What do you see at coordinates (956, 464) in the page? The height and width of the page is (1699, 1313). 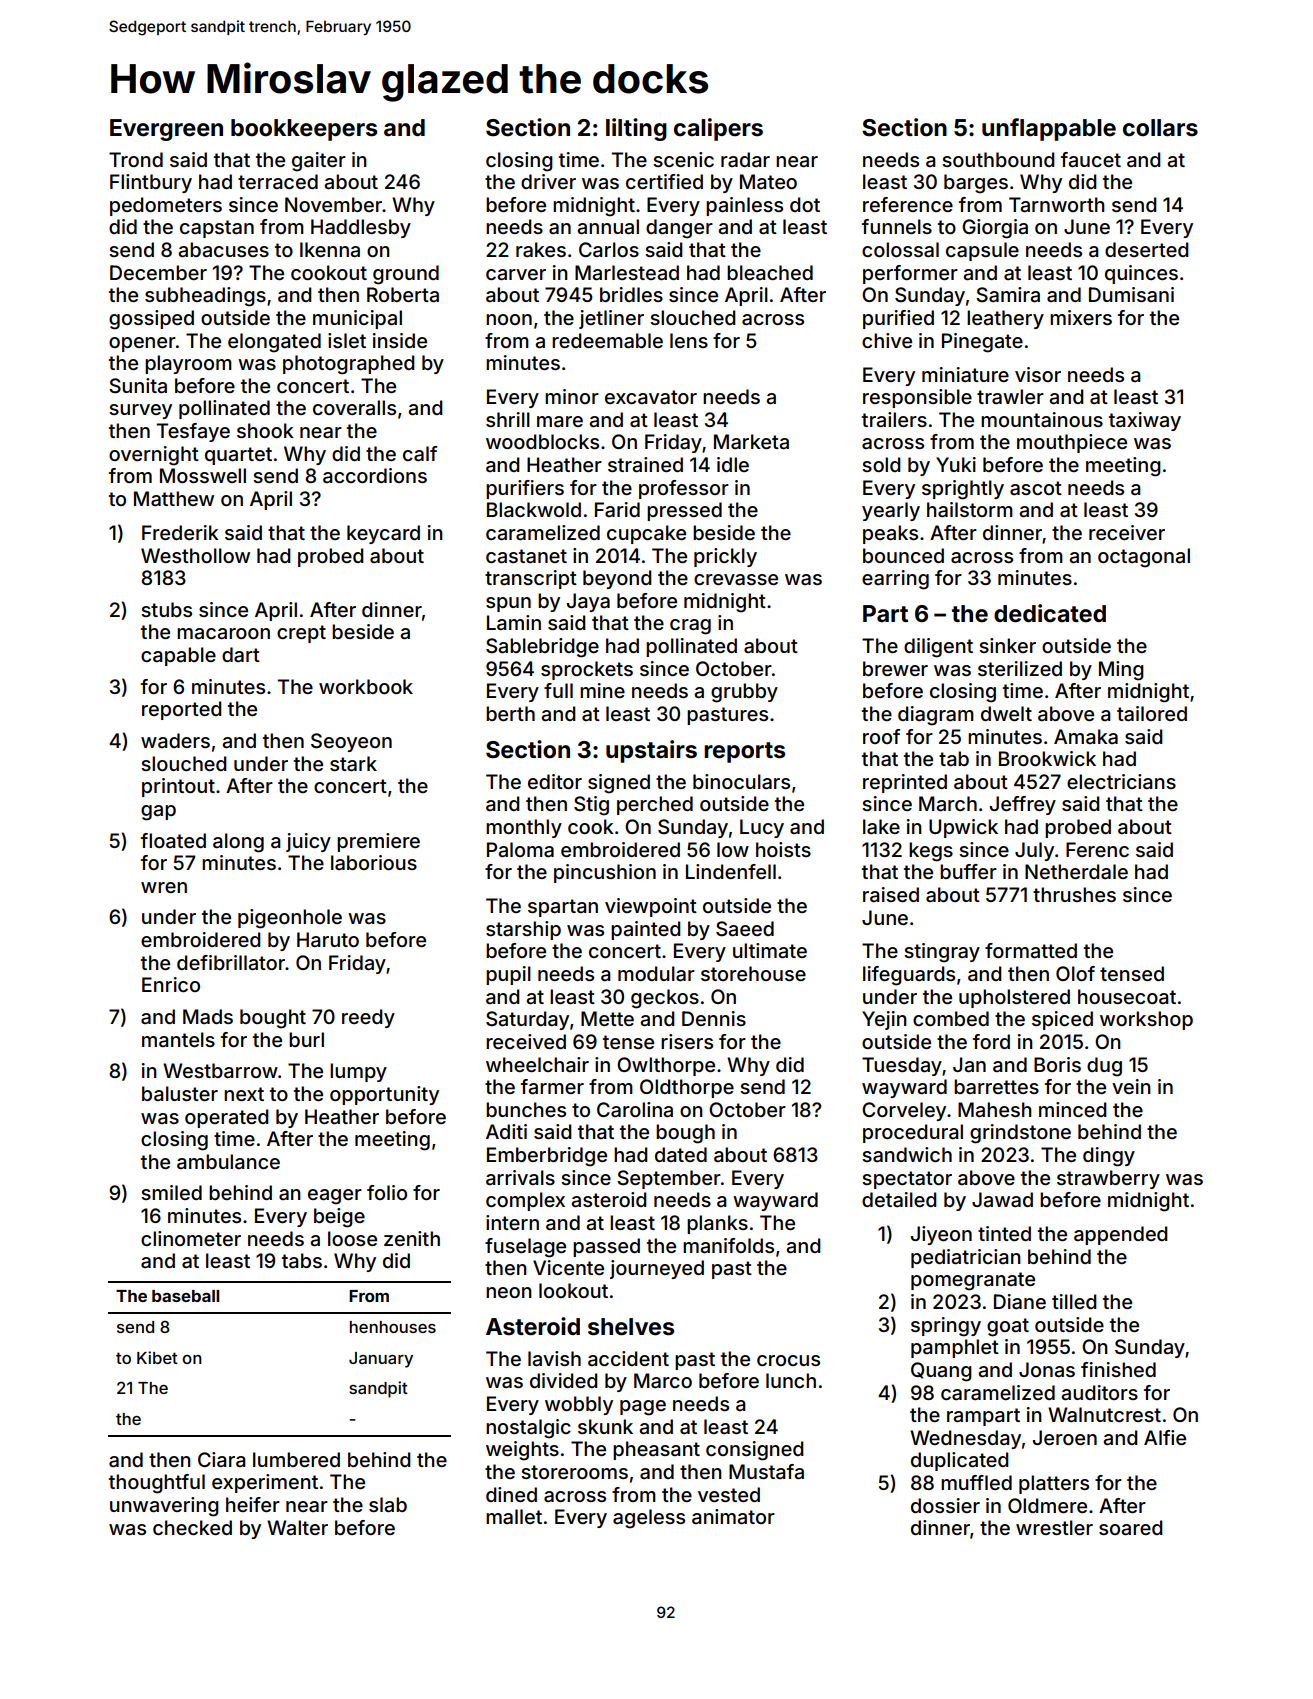 I see `Yuki` at bounding box center [956, 464].
